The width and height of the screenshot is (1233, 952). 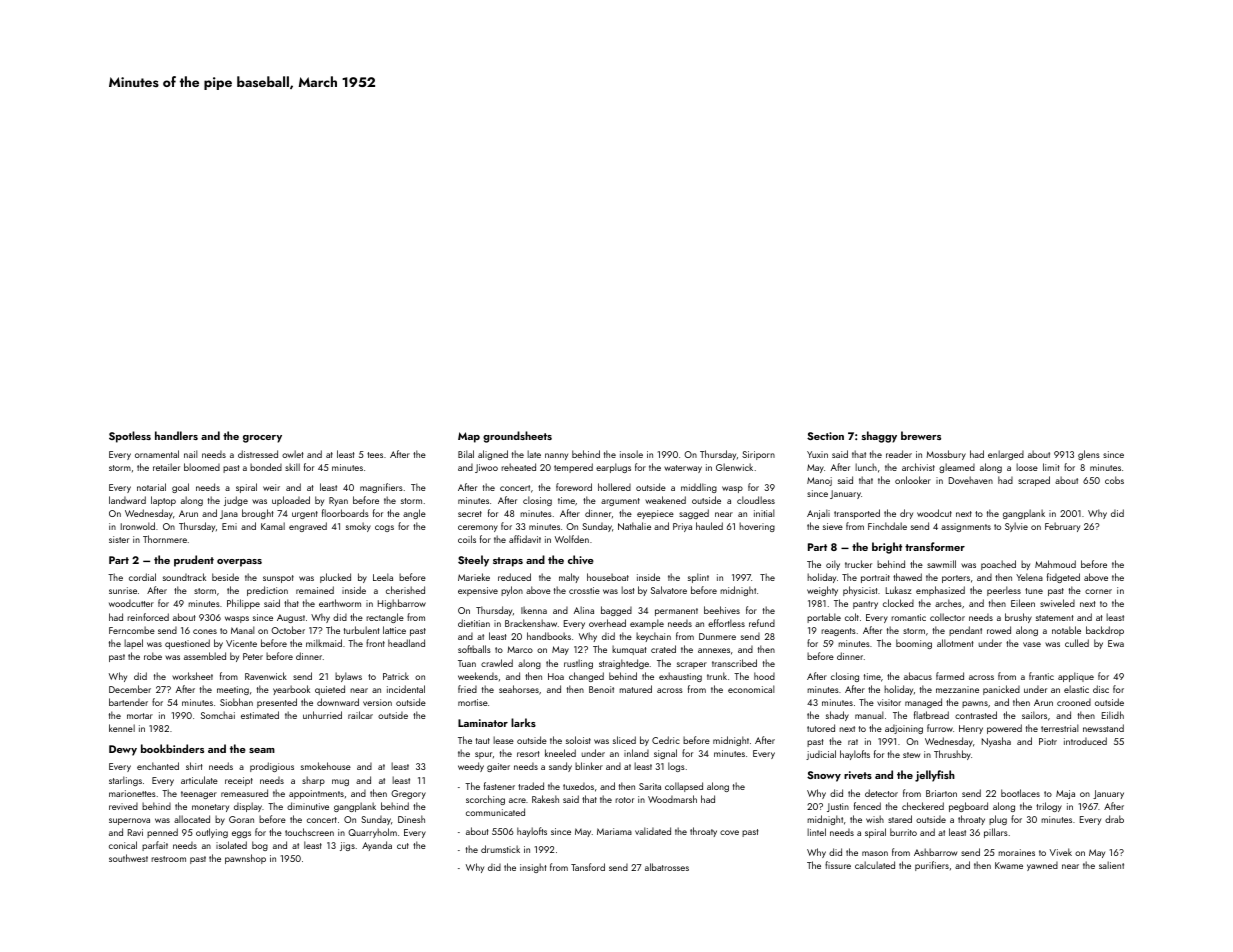 I want to click on notarial, so click(x=151, y=487).
